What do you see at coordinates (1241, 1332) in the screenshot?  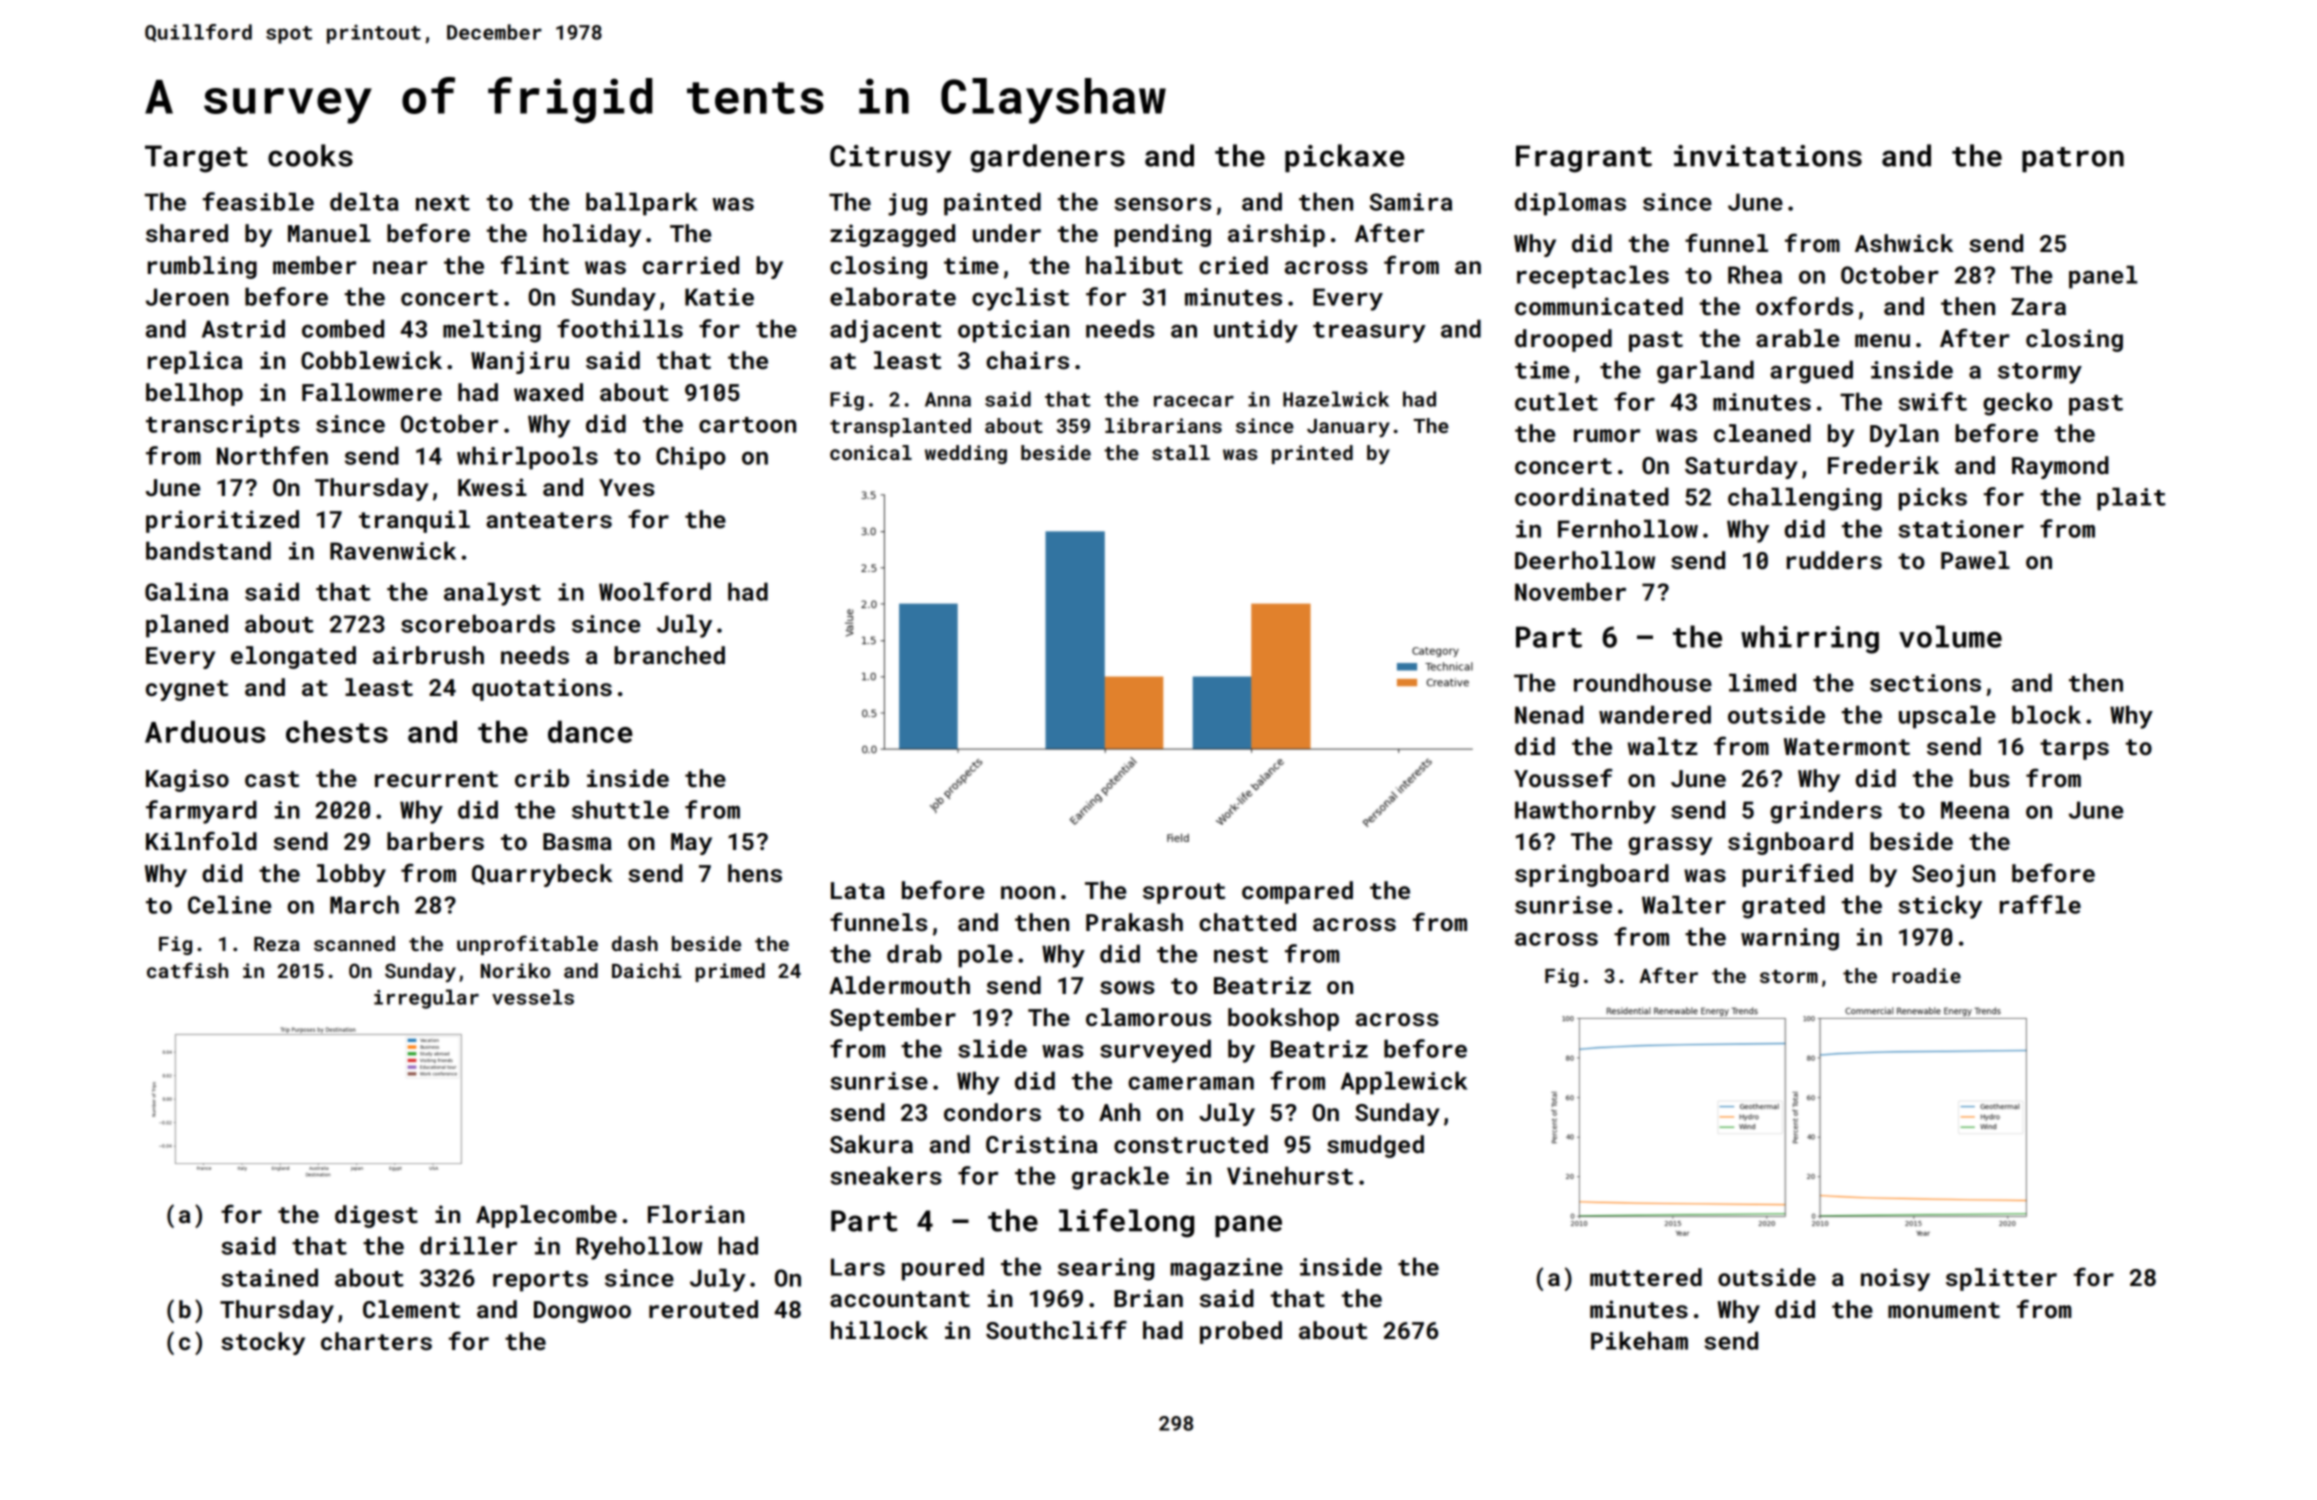 I see `probed` at bounding box center [1241, 1332].
